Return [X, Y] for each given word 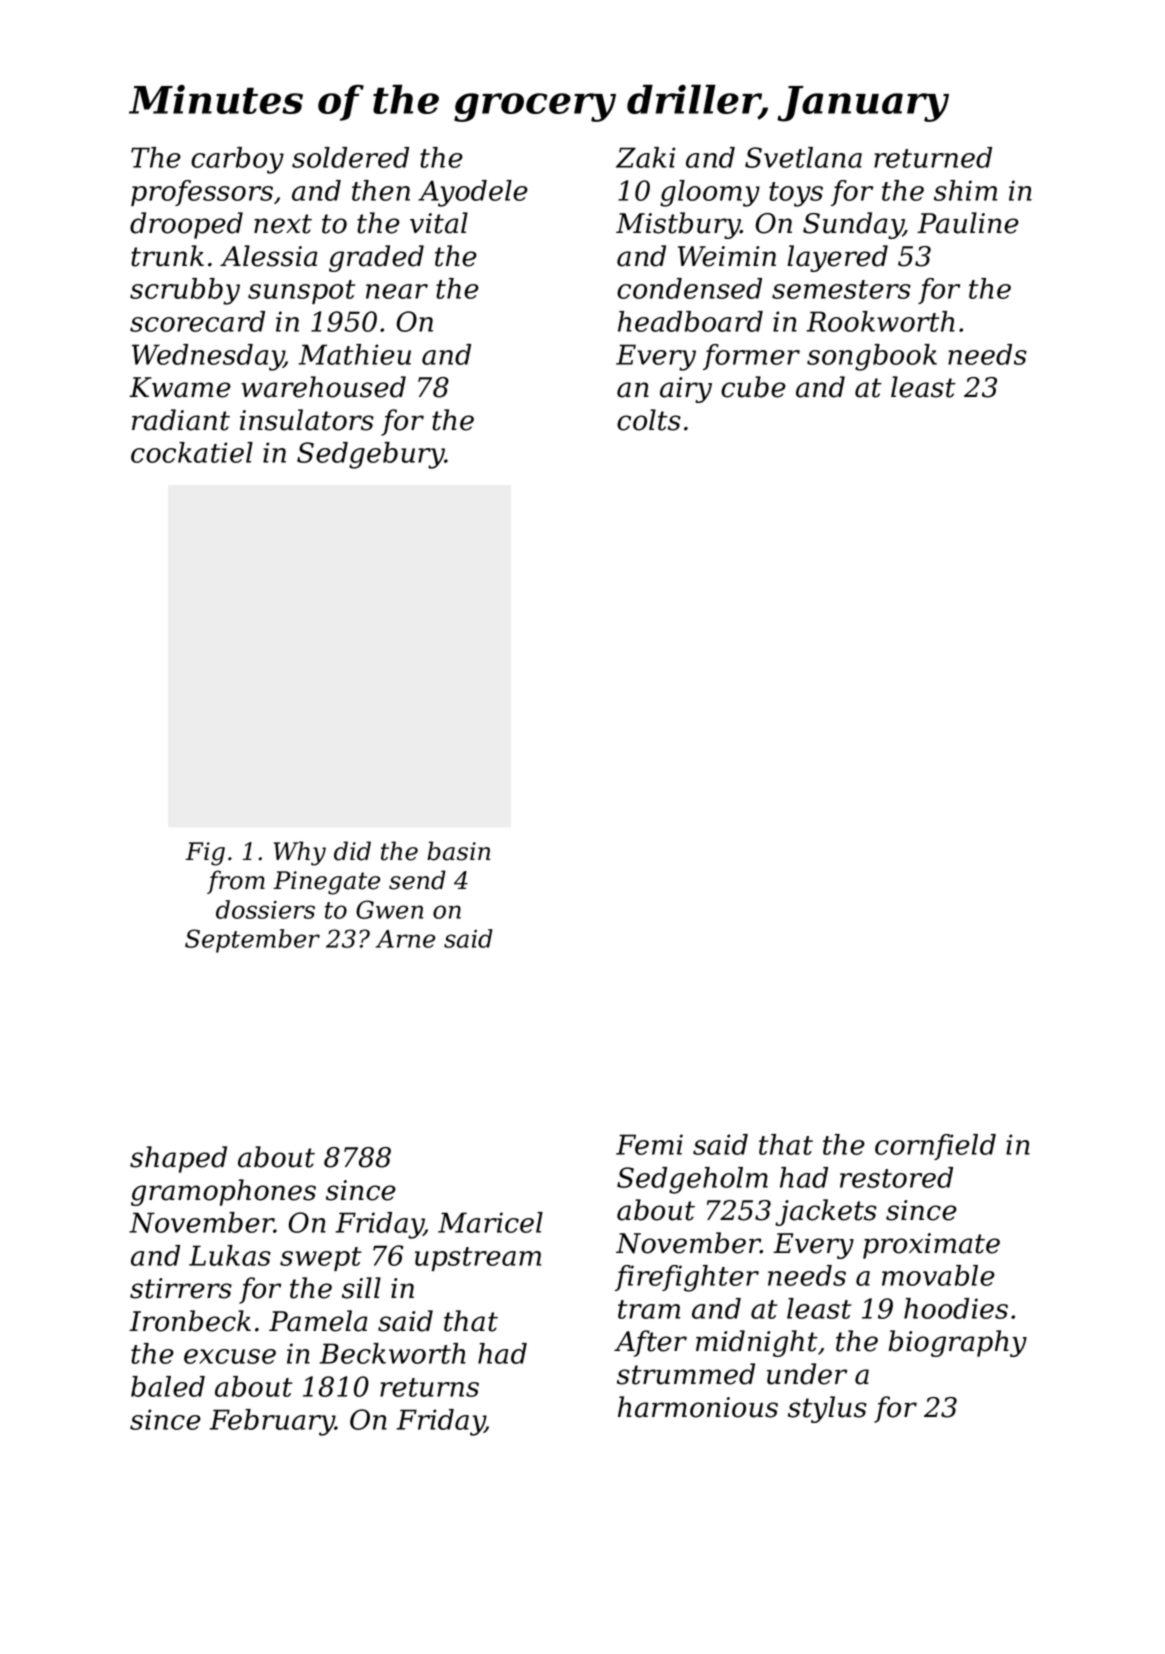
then [381, 190]
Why [299, 853]
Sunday [853, 225]
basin [458, 851]
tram [649, 1309]
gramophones [223, 1192]
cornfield [935, 1147]
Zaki [646, 157]
